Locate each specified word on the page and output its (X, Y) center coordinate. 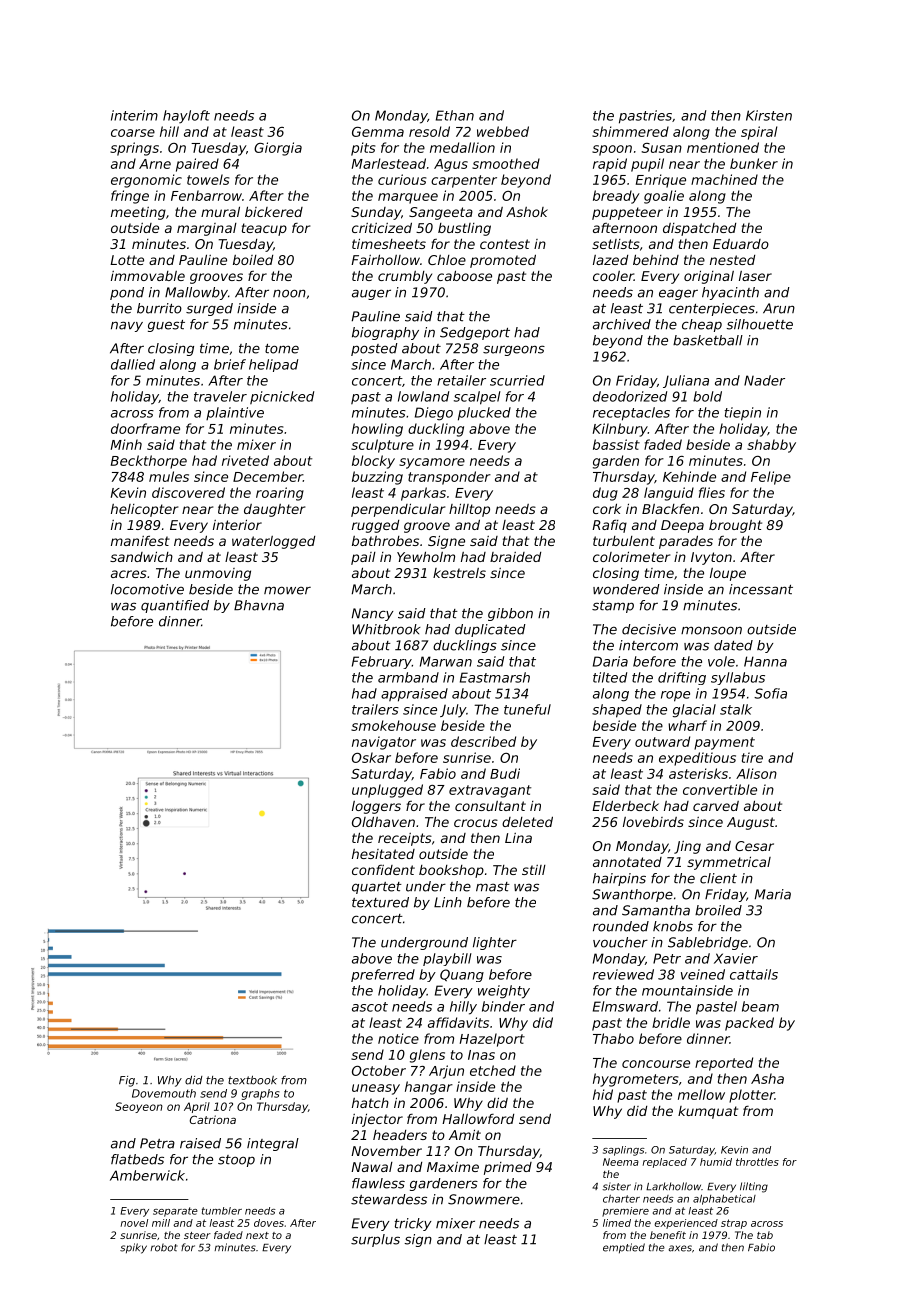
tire (752, 757)
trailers (375, 709)
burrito (159, 308)
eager (678, 294)
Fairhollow (385, 259)
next (257, 1235)
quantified (175, 606)
